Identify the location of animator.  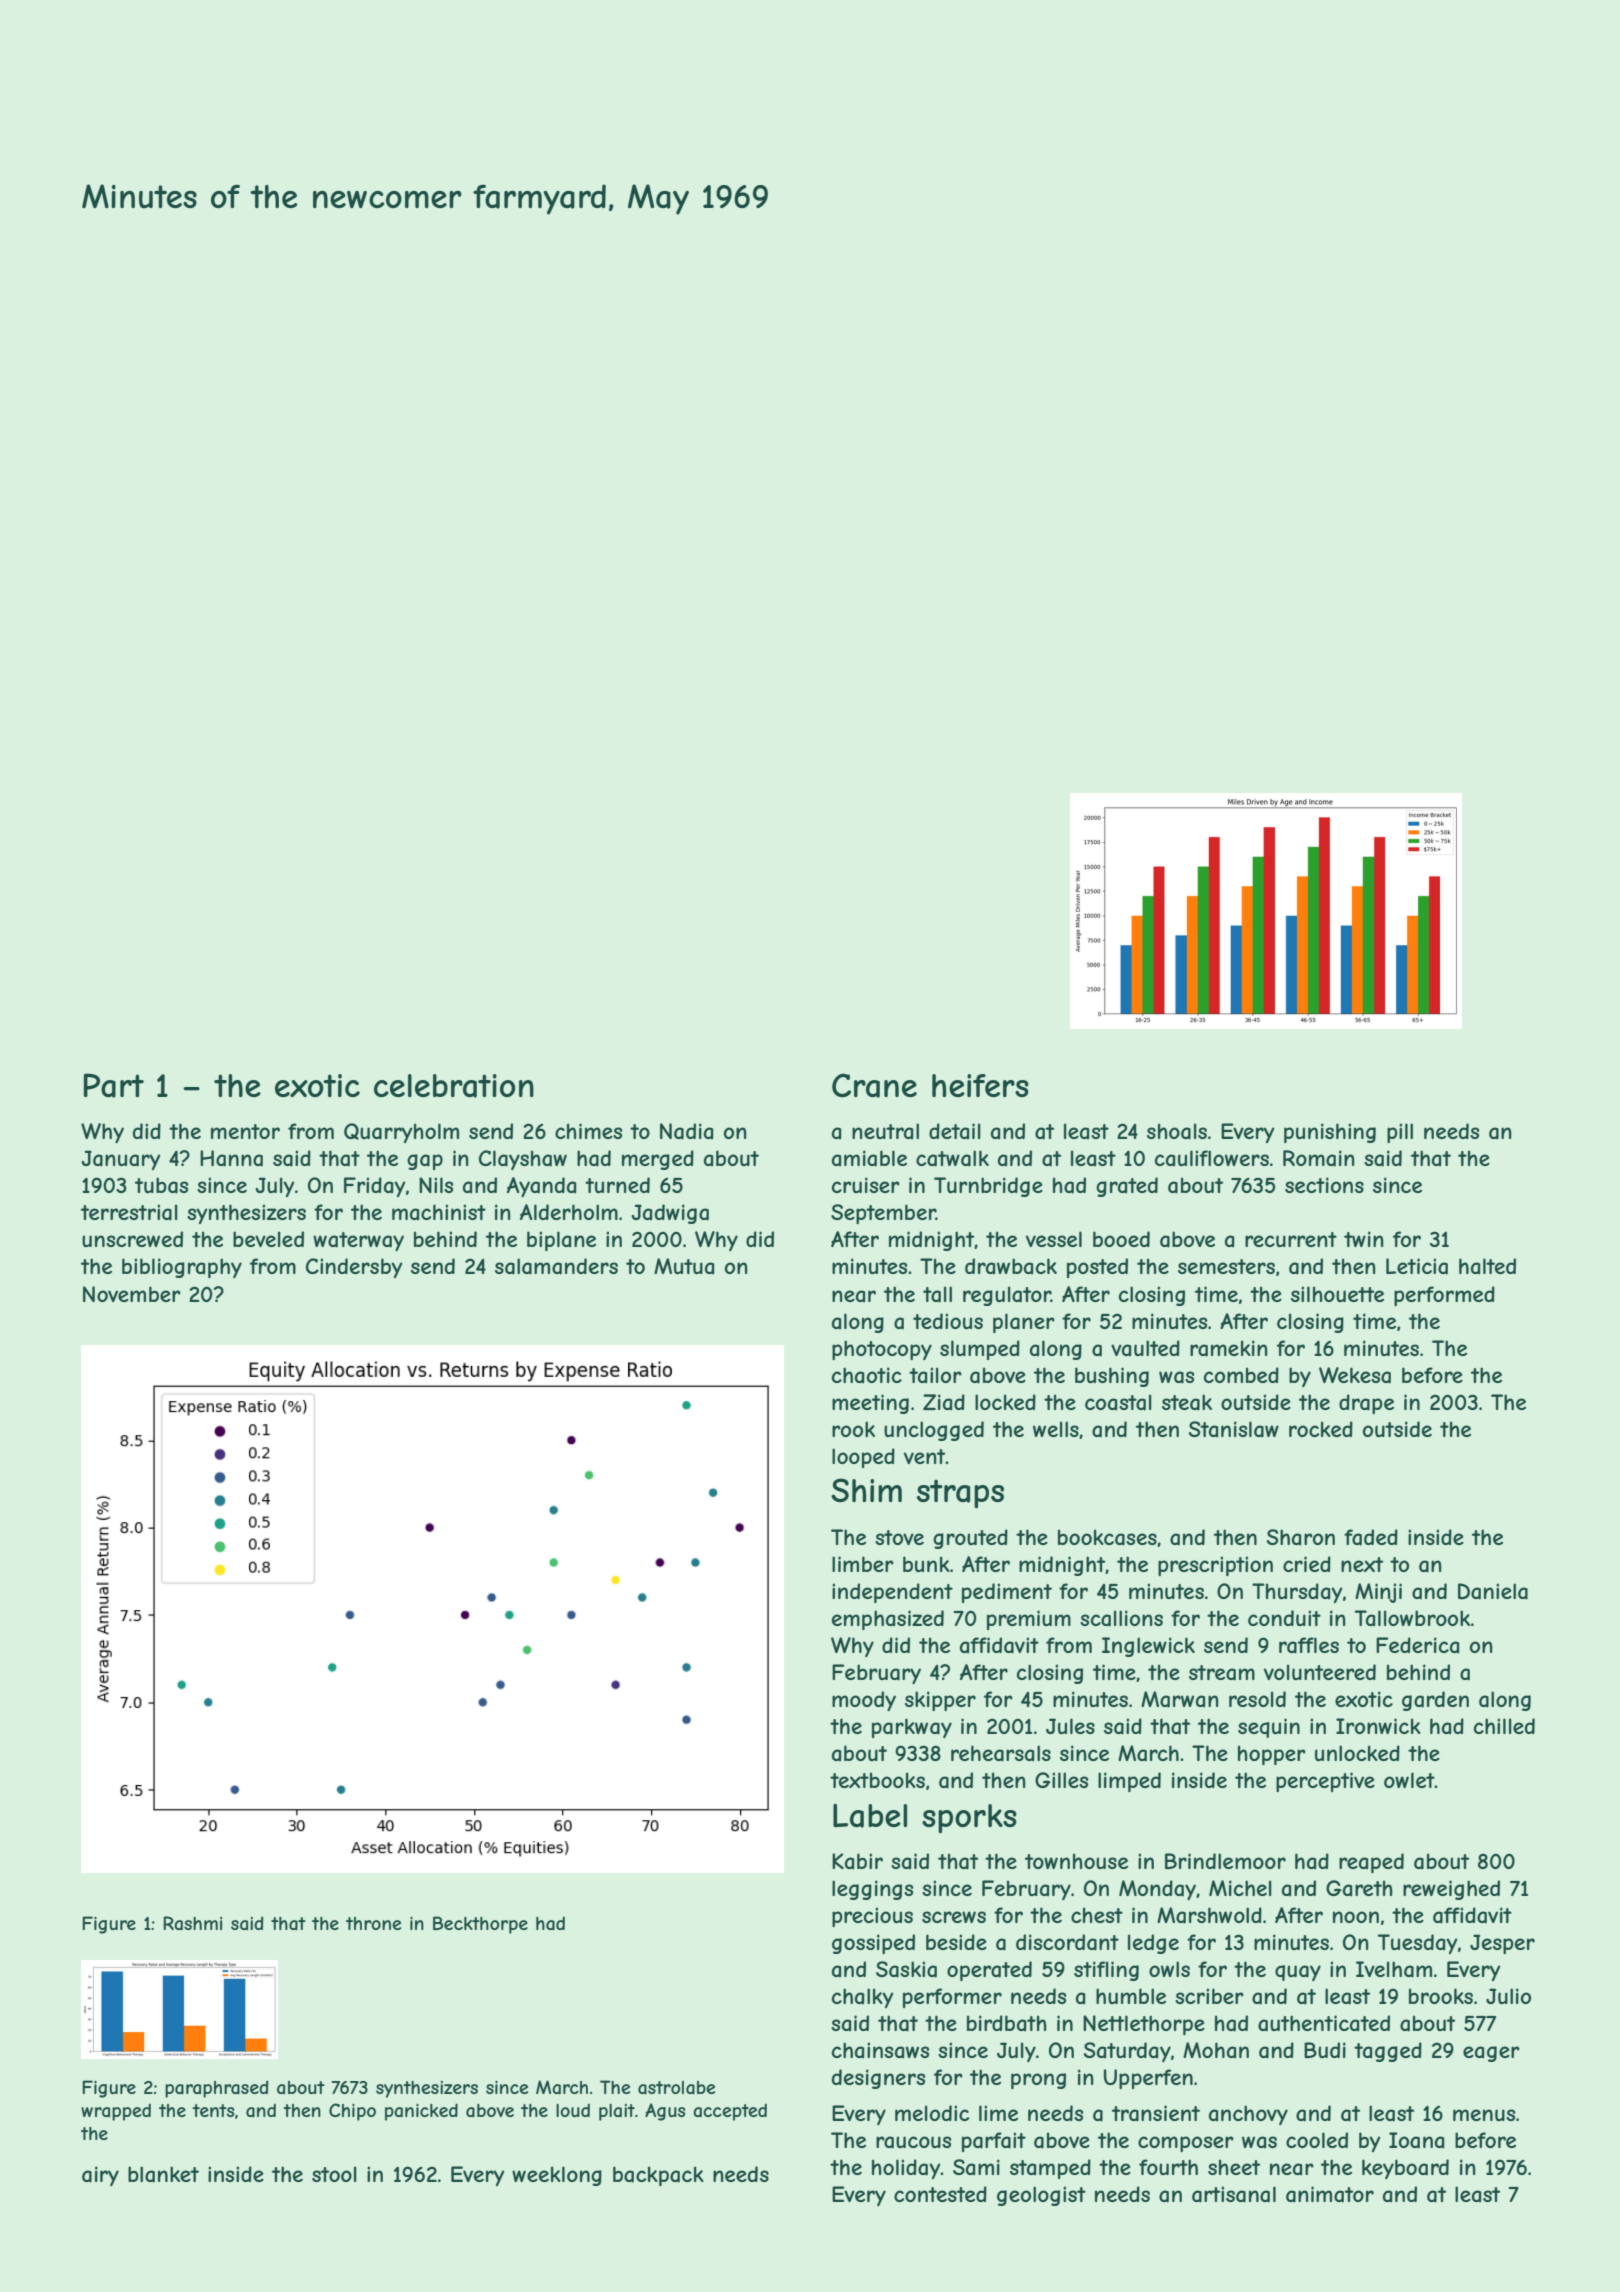
(1330, 2194).
